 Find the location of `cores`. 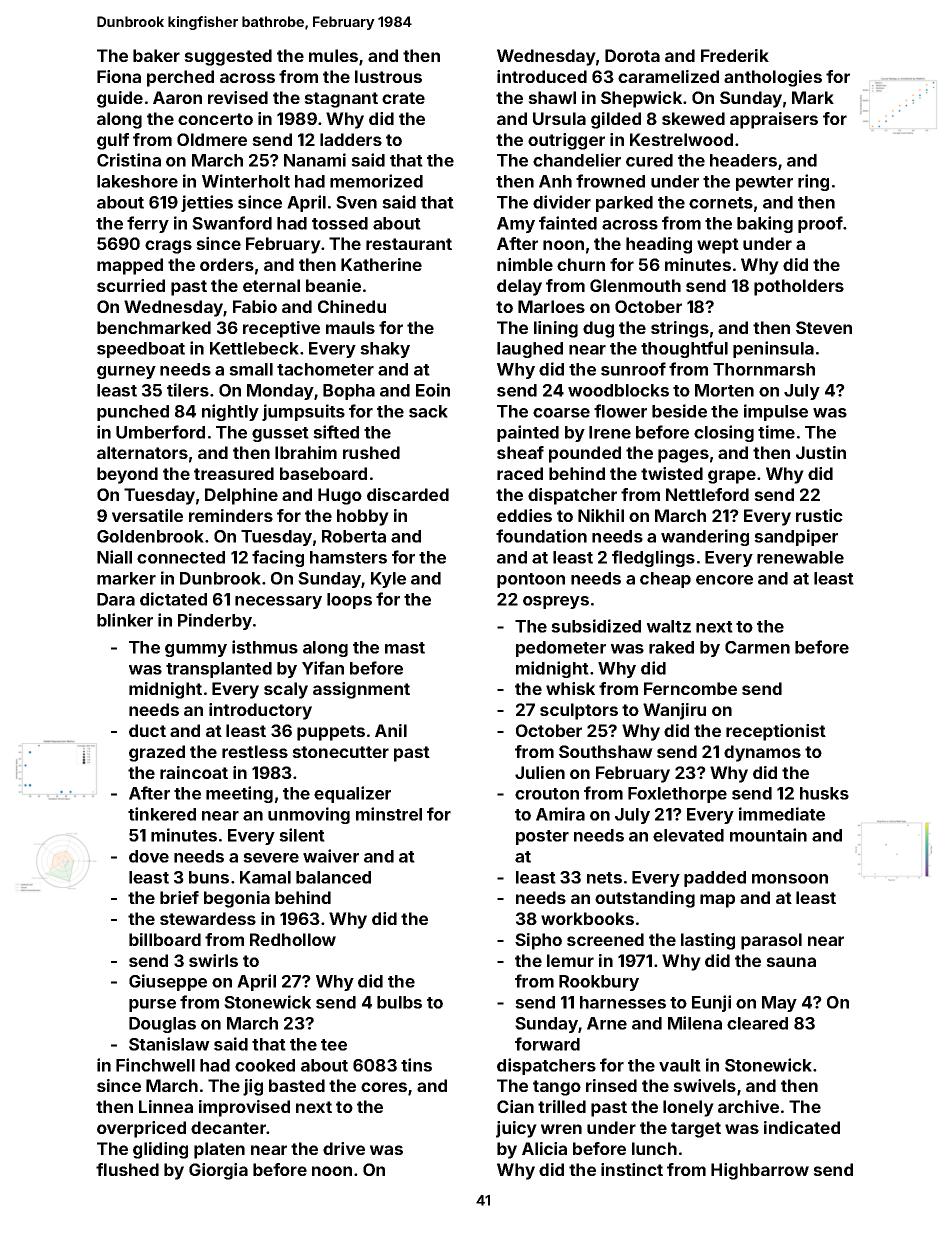

cores is located at coordinates (384, 1087).
